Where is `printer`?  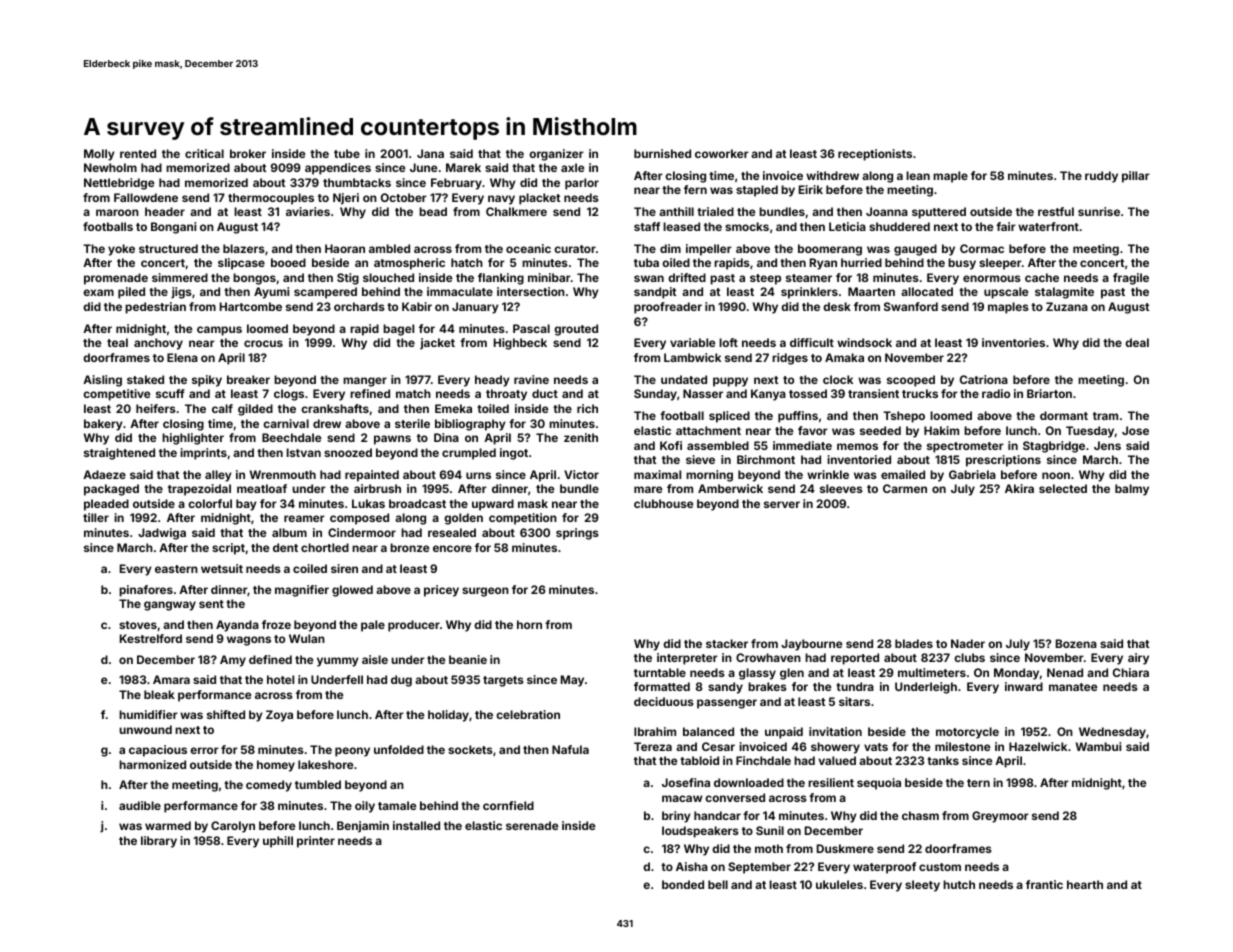
printer is located at coordinates (316, 842).
